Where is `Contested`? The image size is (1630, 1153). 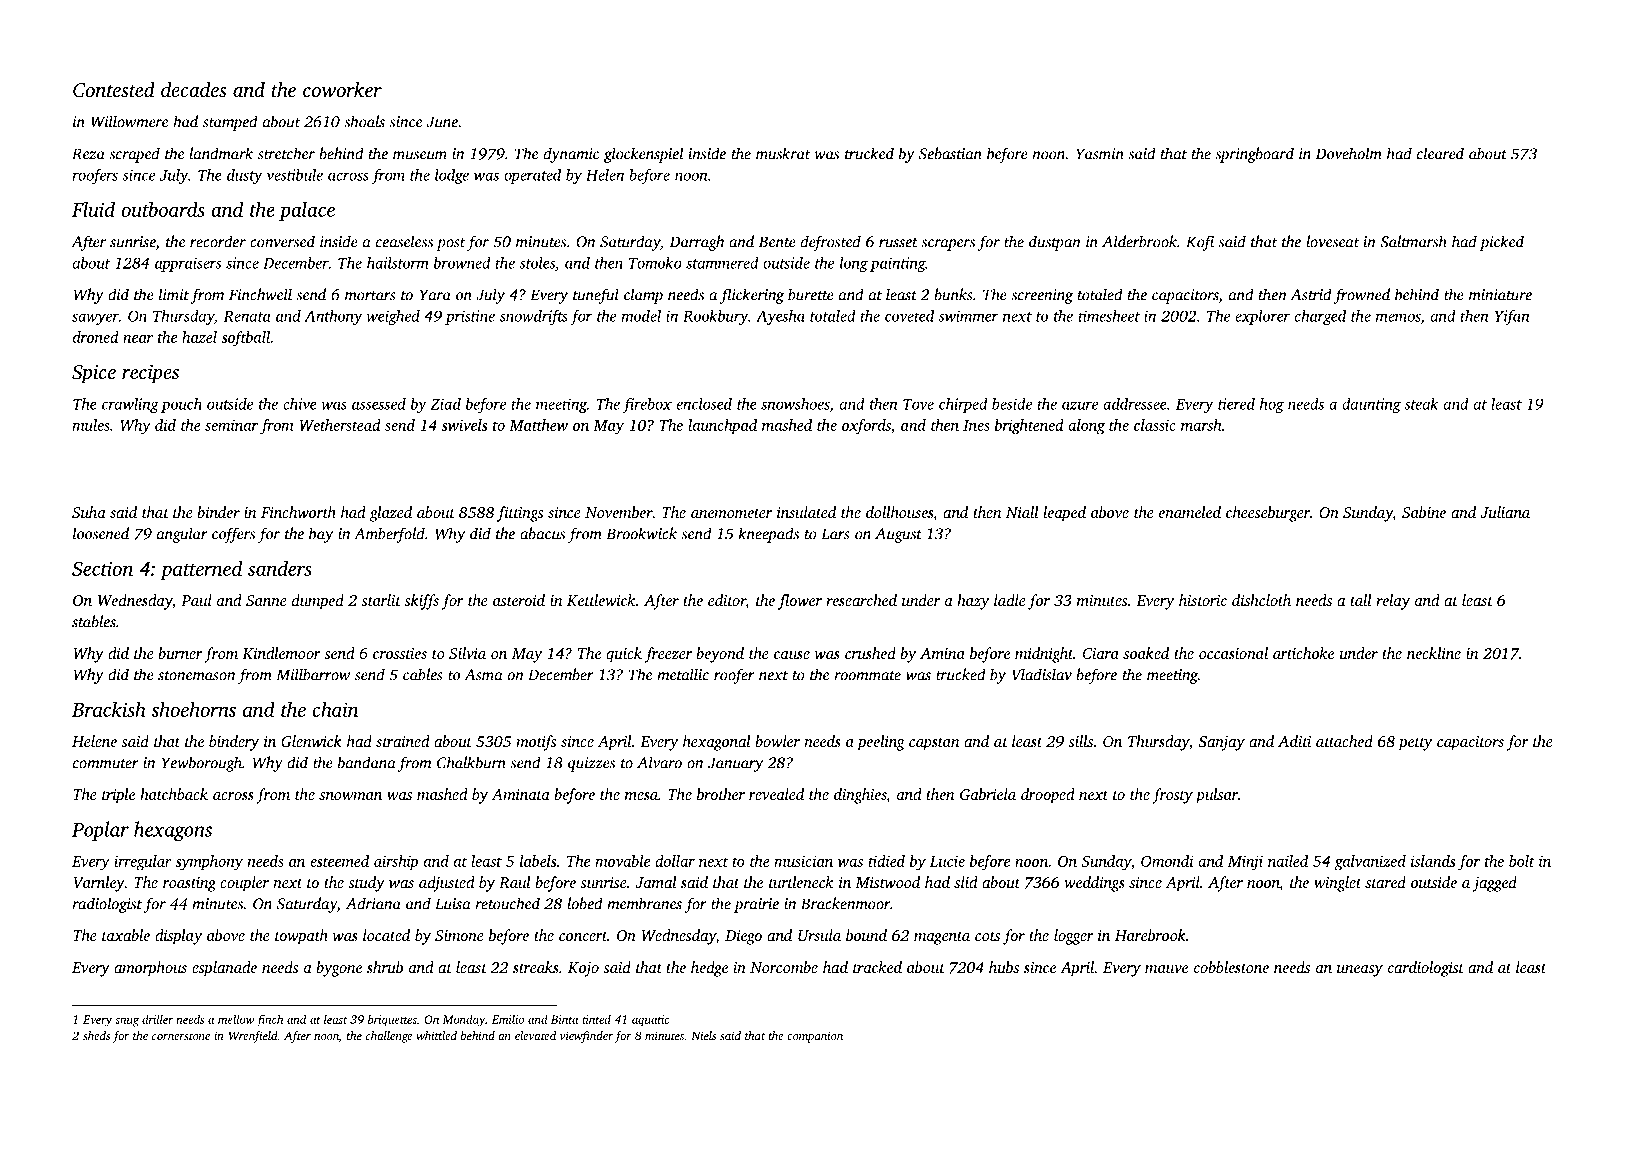
Contested is located at coordinates (114, 90).
